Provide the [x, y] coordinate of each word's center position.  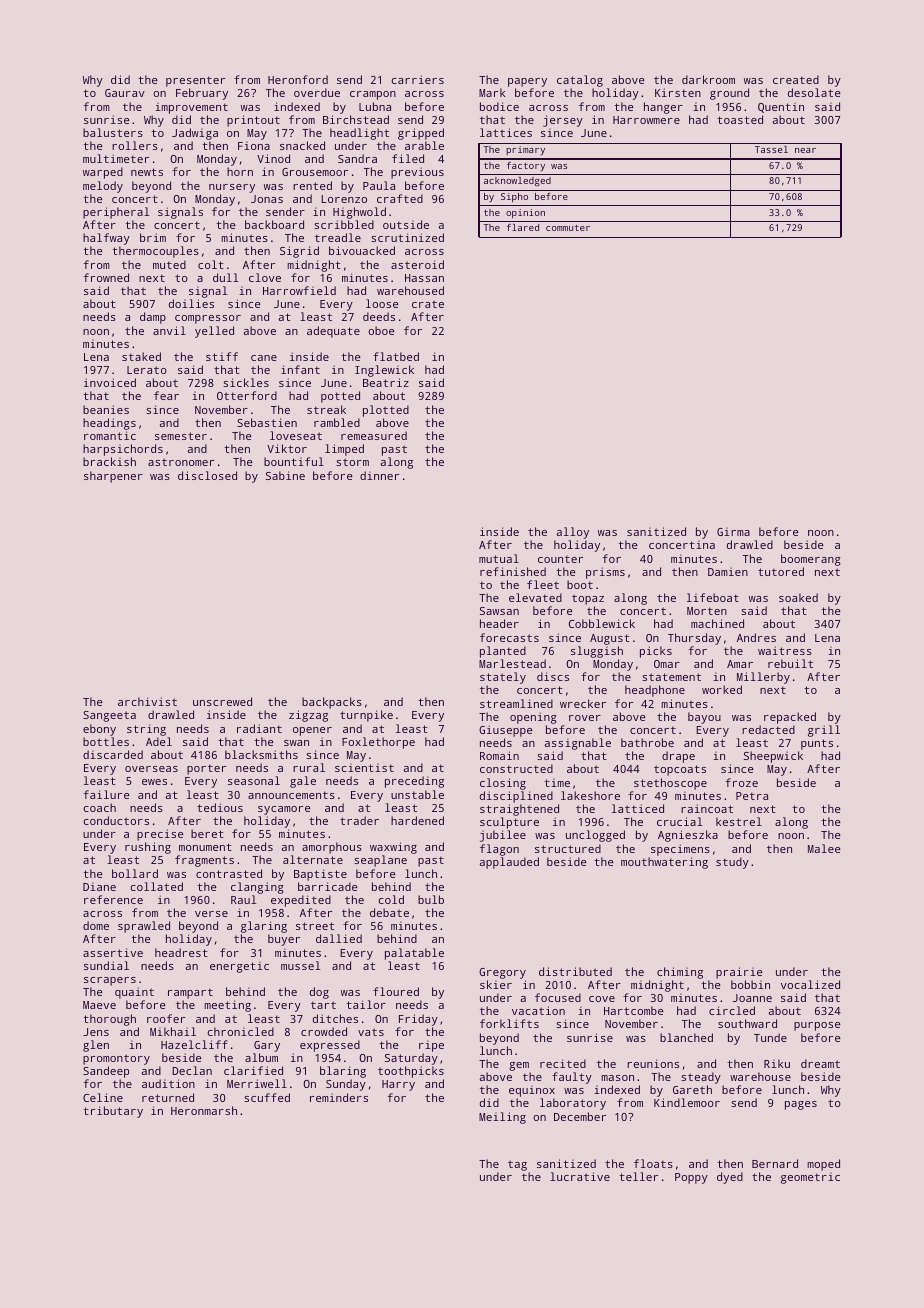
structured [568, 848]
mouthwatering [664, 863]
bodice [499, 106]
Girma [733, 532]
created [796, 79]
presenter [195, 81]
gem [519, 1066]
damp [153, 318]
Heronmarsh [204, 1110]
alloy [573, 533]
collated [157, 886]
